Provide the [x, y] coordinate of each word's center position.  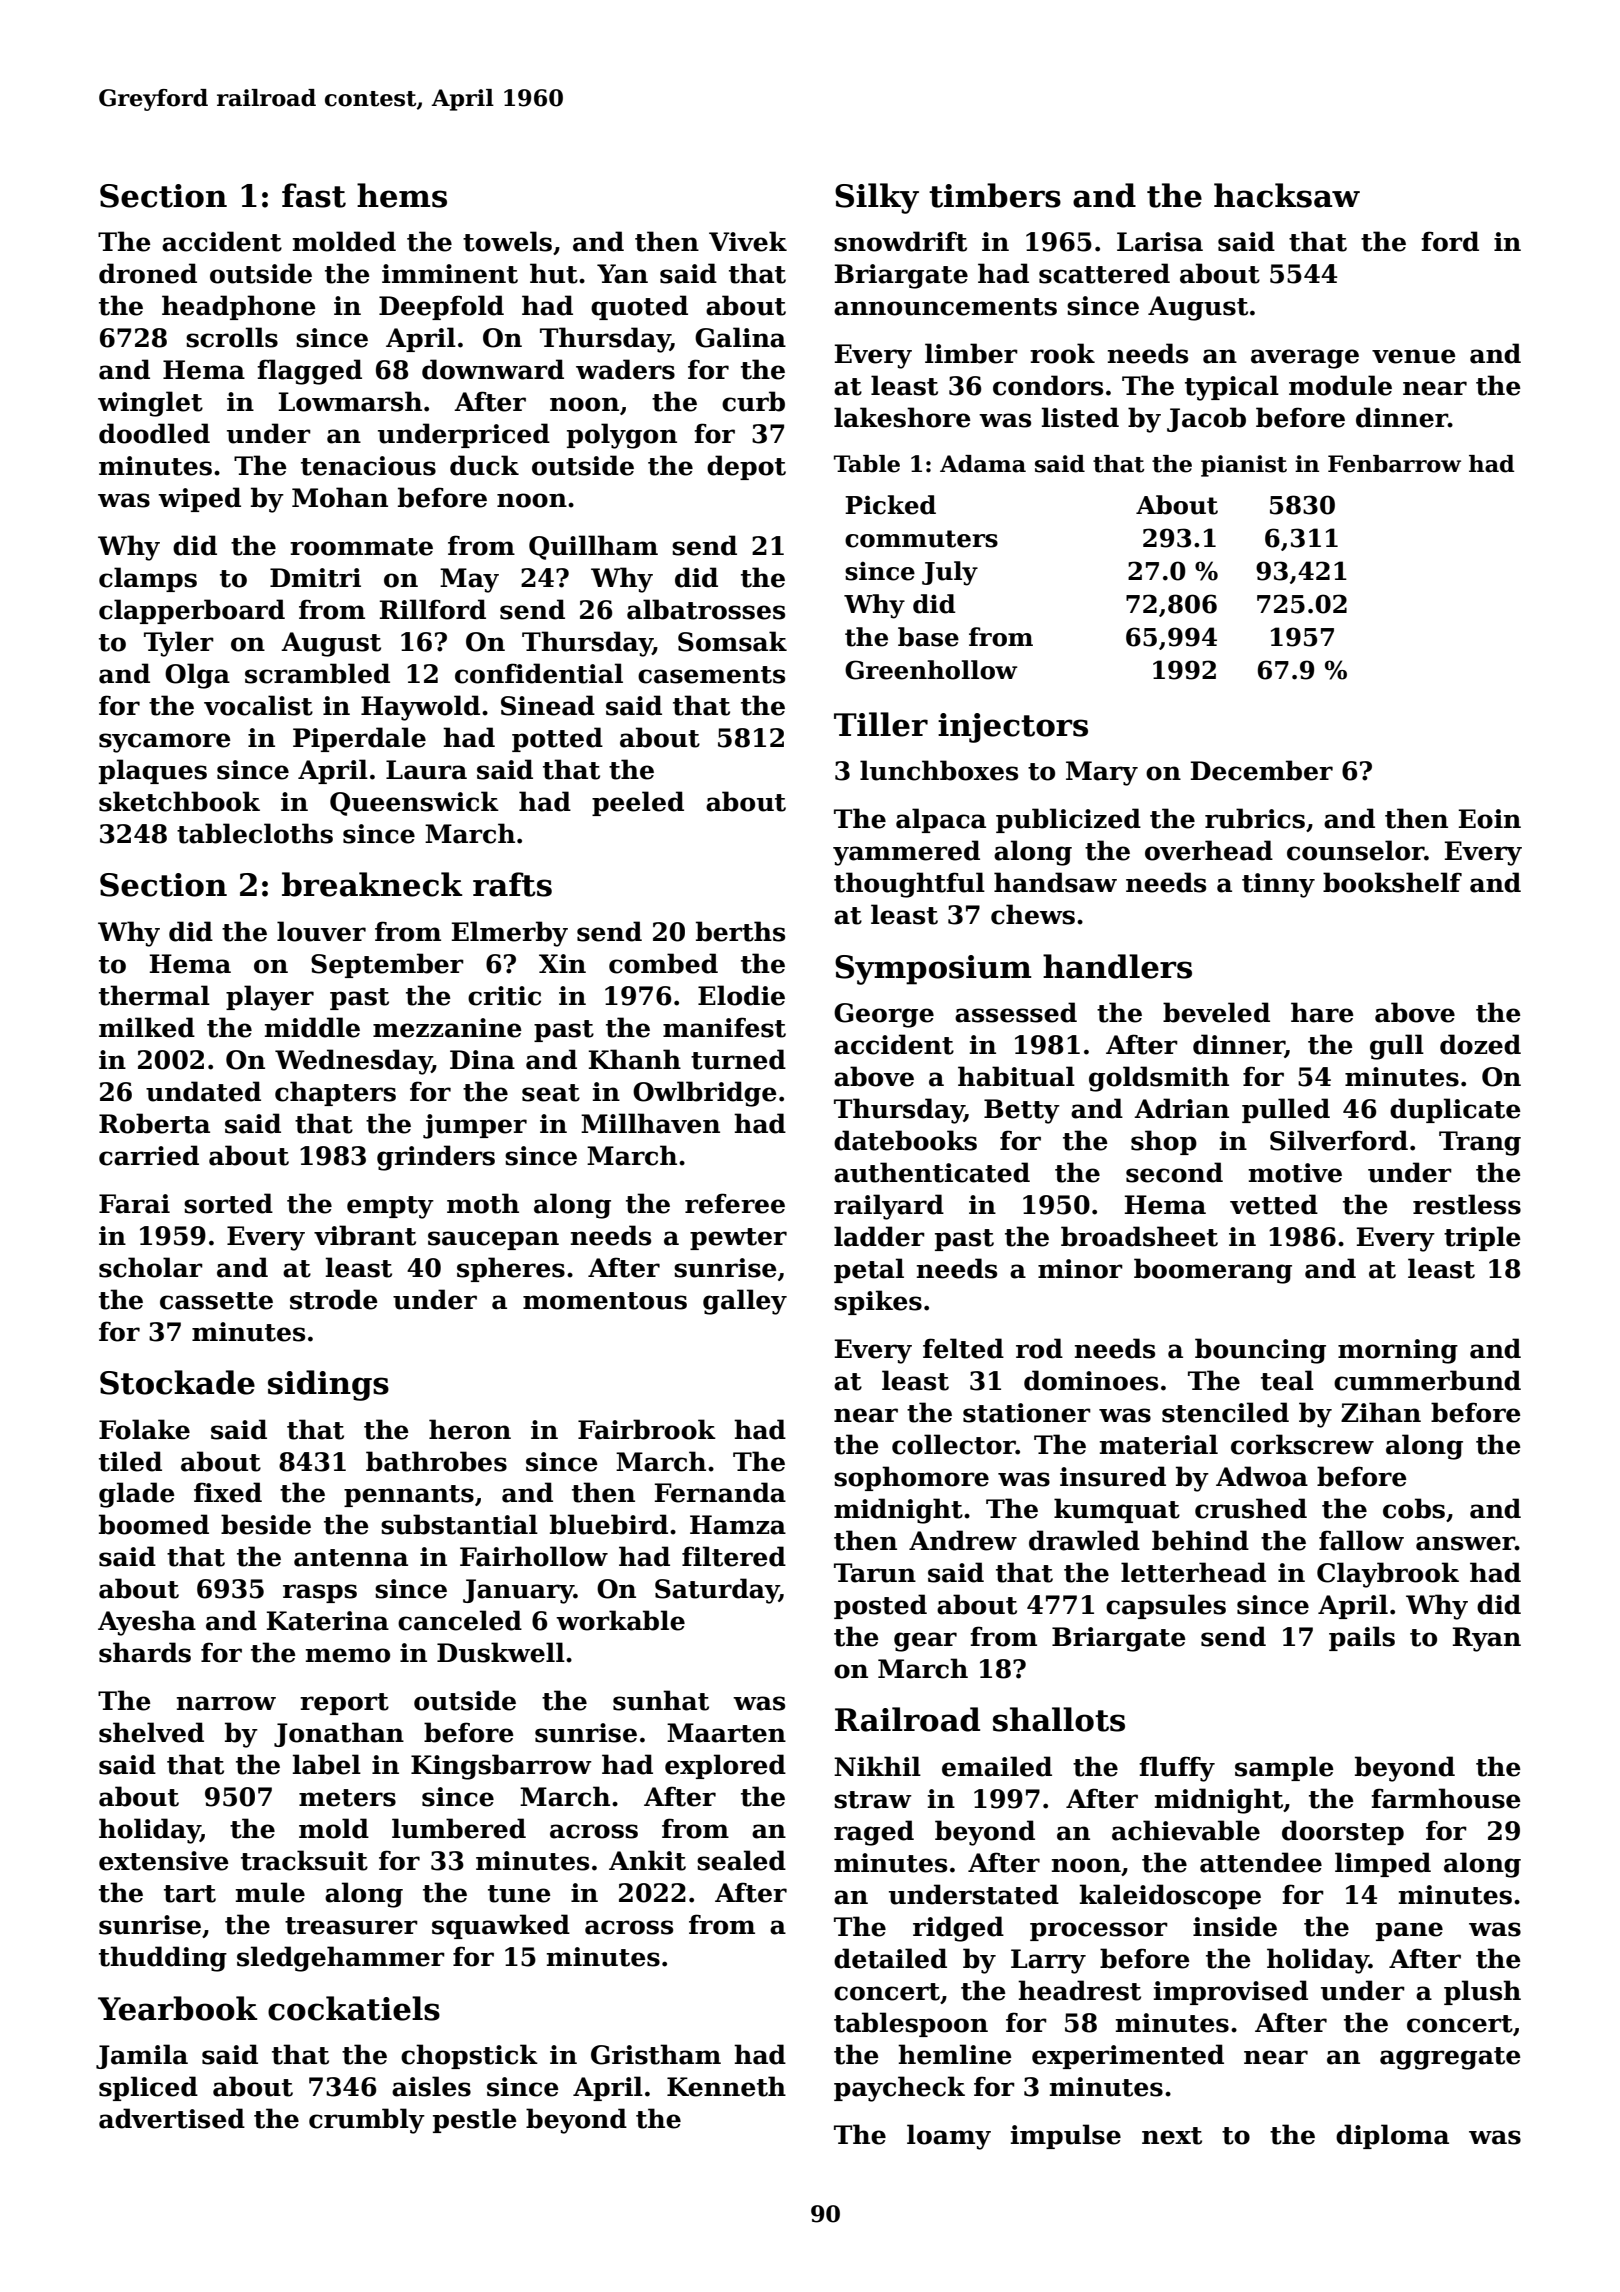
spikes [878, 1302]
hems [402, 195]
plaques [153, 771]
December [1262, 770]
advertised [172, 2118]
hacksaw [1287, 195]
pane [1409, 1931]
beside [266, 1524]
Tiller [881, 724]
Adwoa [1262, 1476]
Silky [877, 198]
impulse [1066, 2136]
